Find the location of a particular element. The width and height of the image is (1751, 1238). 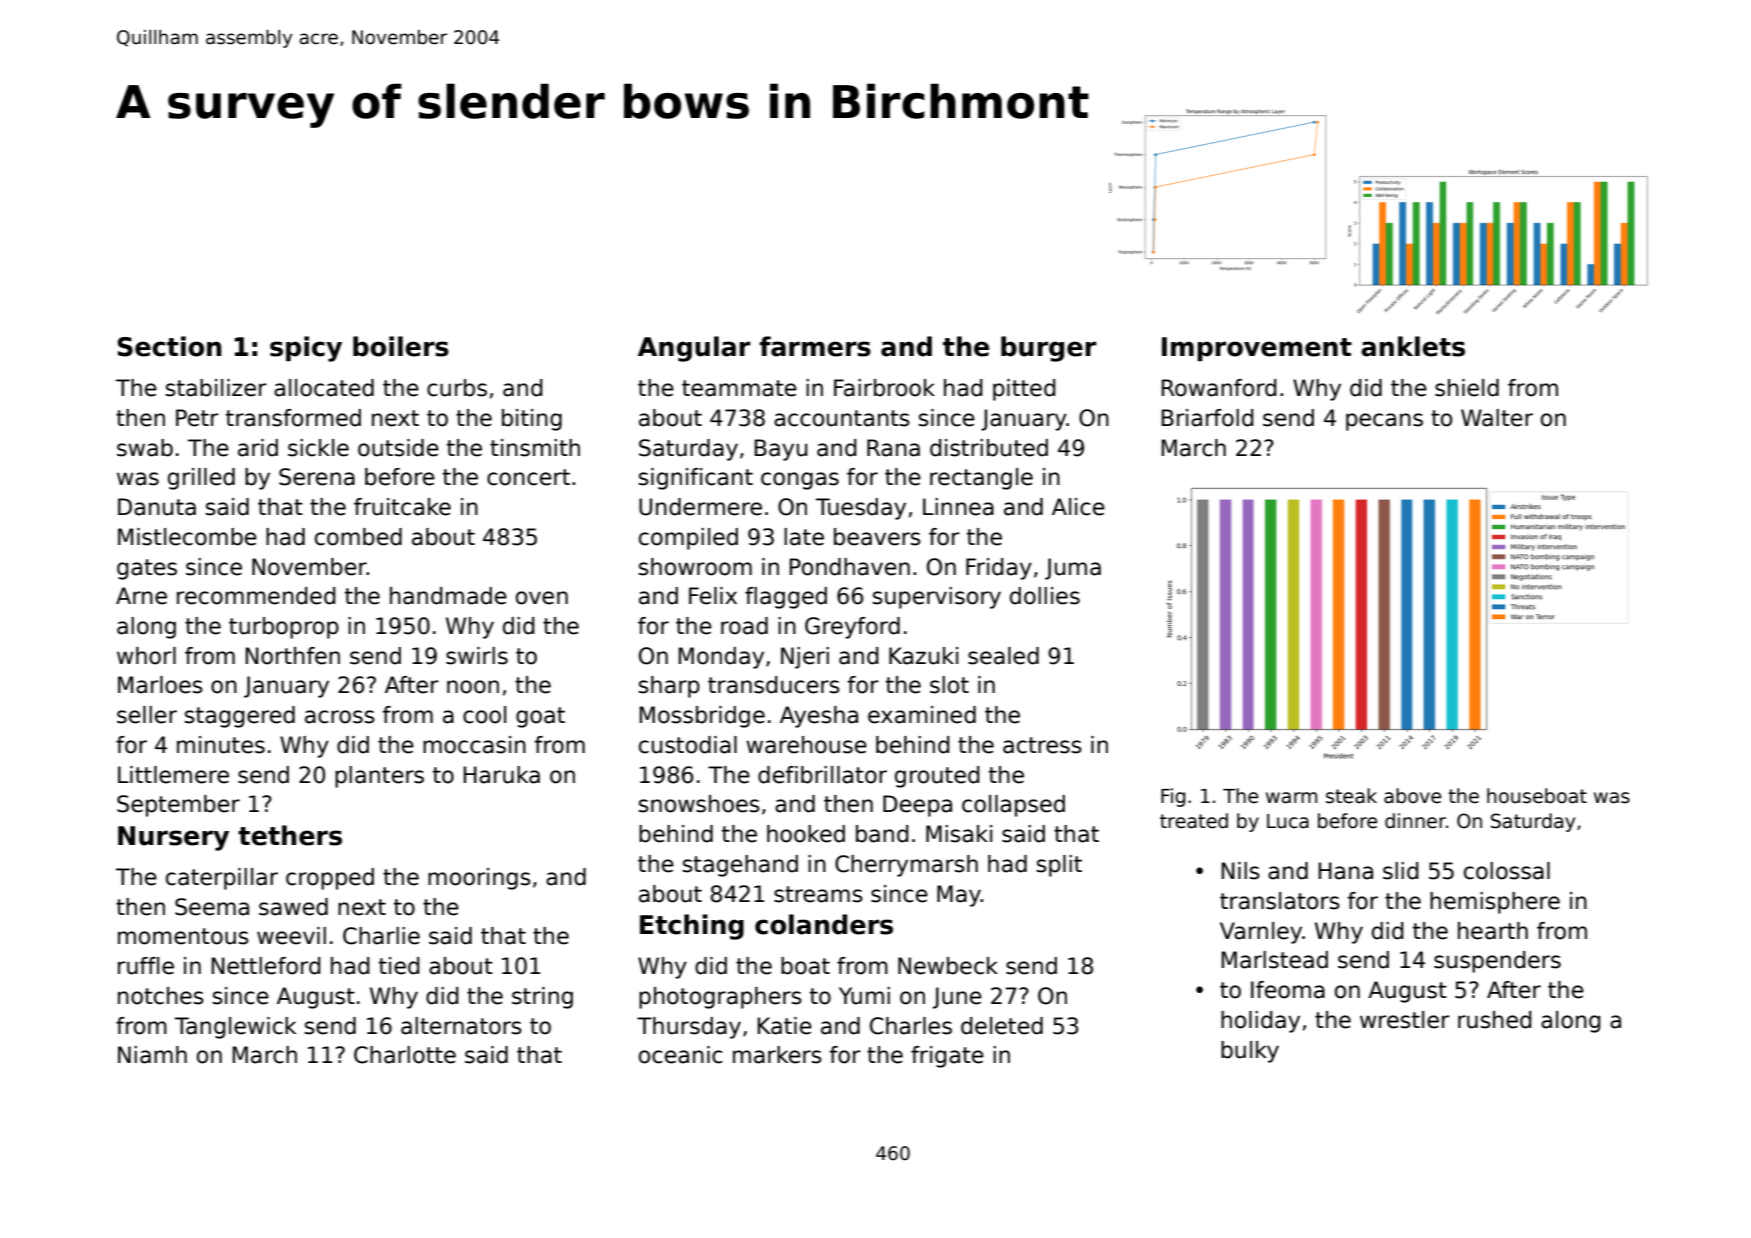

colossal is located at coordinates (1507, 871).
